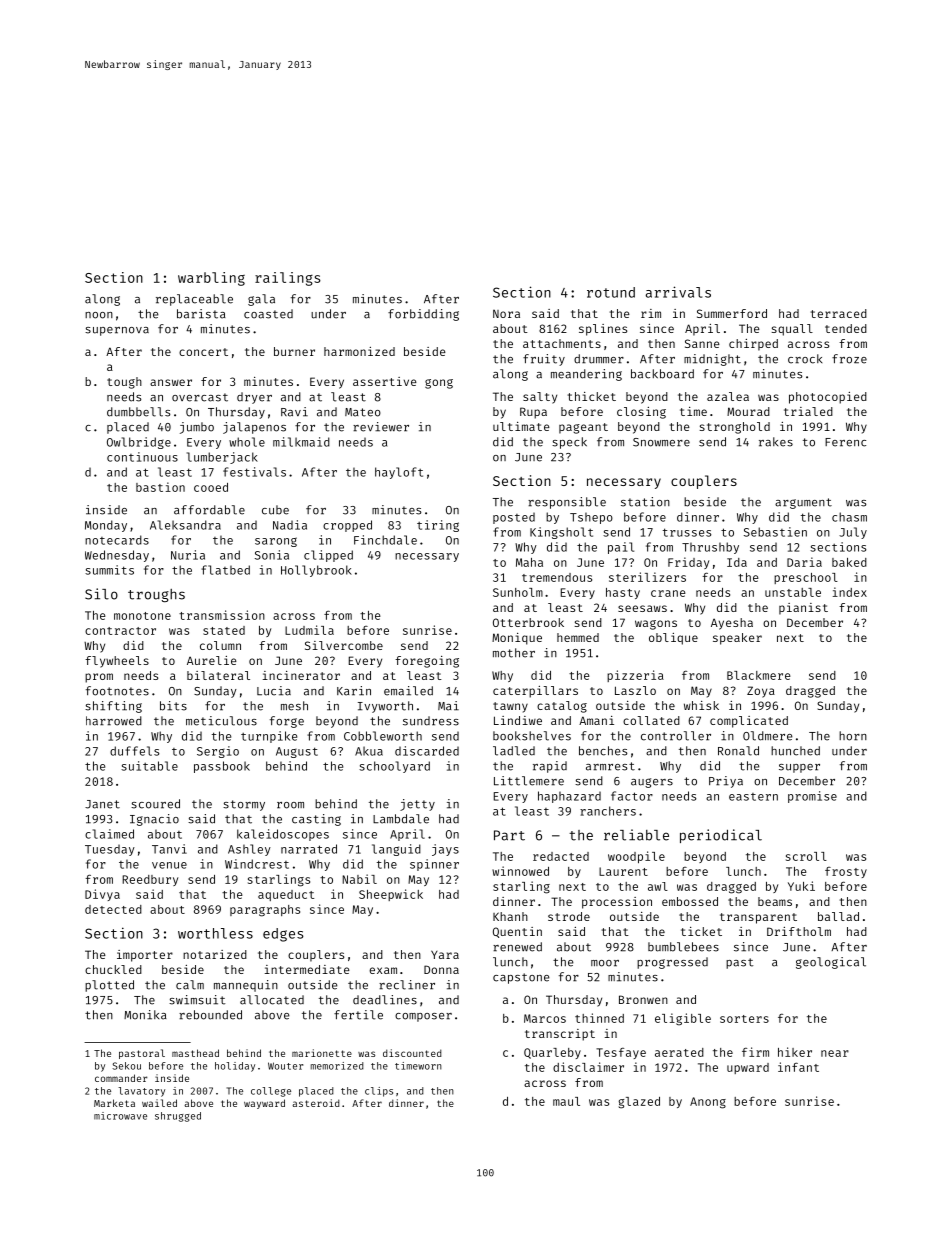  I want to click on monotone, so click(142, 616).
